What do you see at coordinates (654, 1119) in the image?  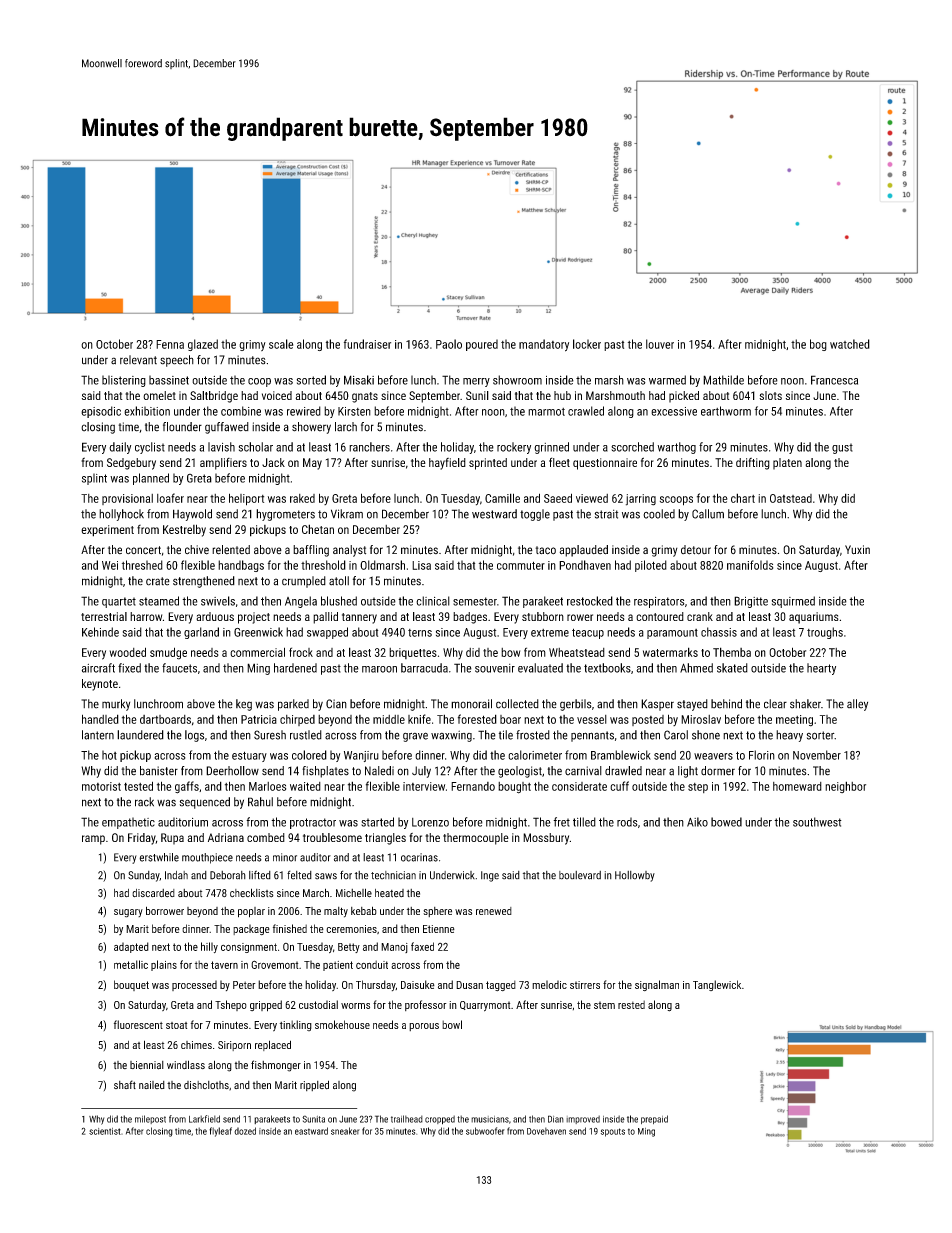 I see `prepaid` at bounding box center [654, 1119].
